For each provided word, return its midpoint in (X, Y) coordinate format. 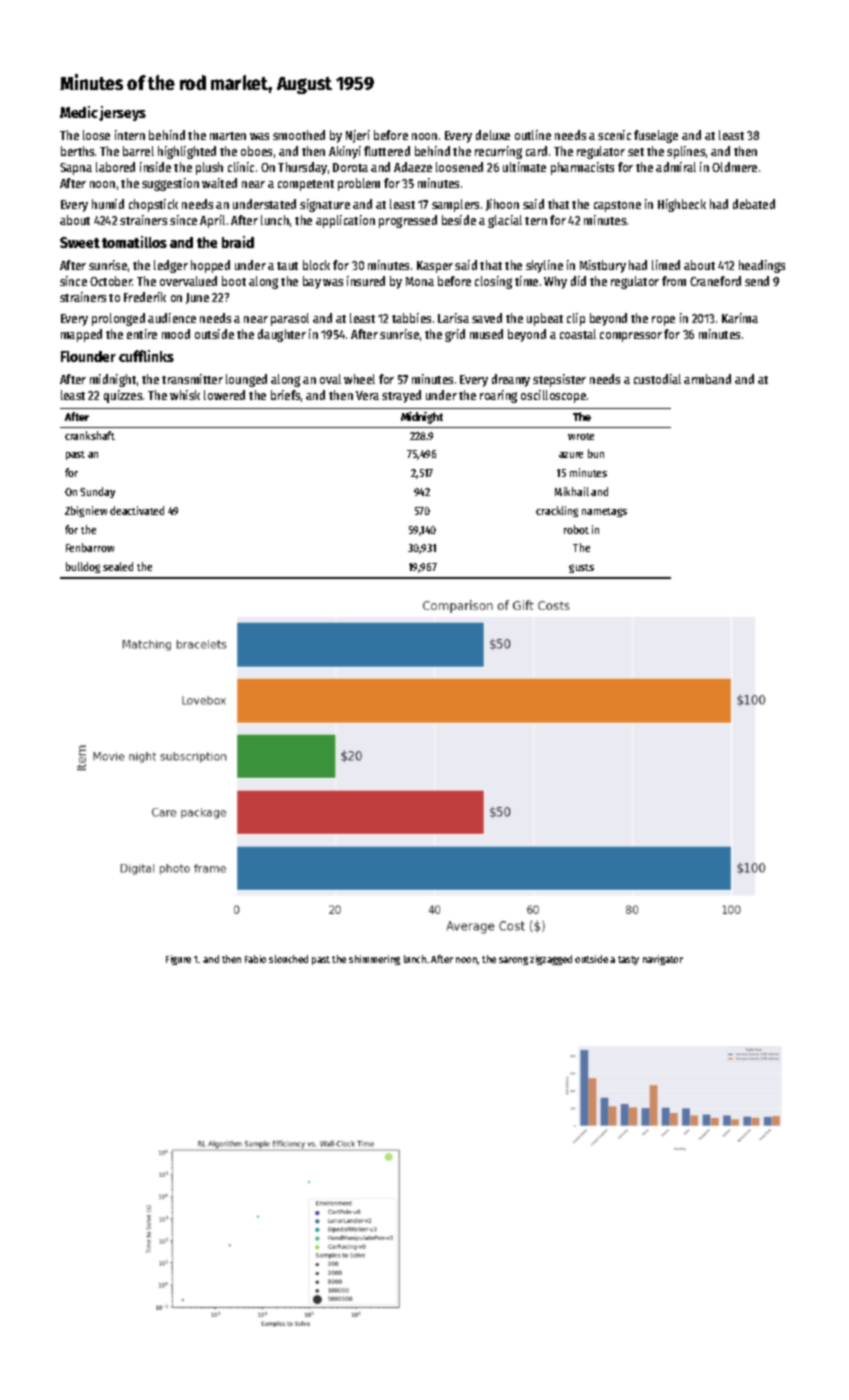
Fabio (255, 959)
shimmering (374, 960)
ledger (171, 266)
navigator (663, 960)
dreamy (511, 380)
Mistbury (603, 266)
